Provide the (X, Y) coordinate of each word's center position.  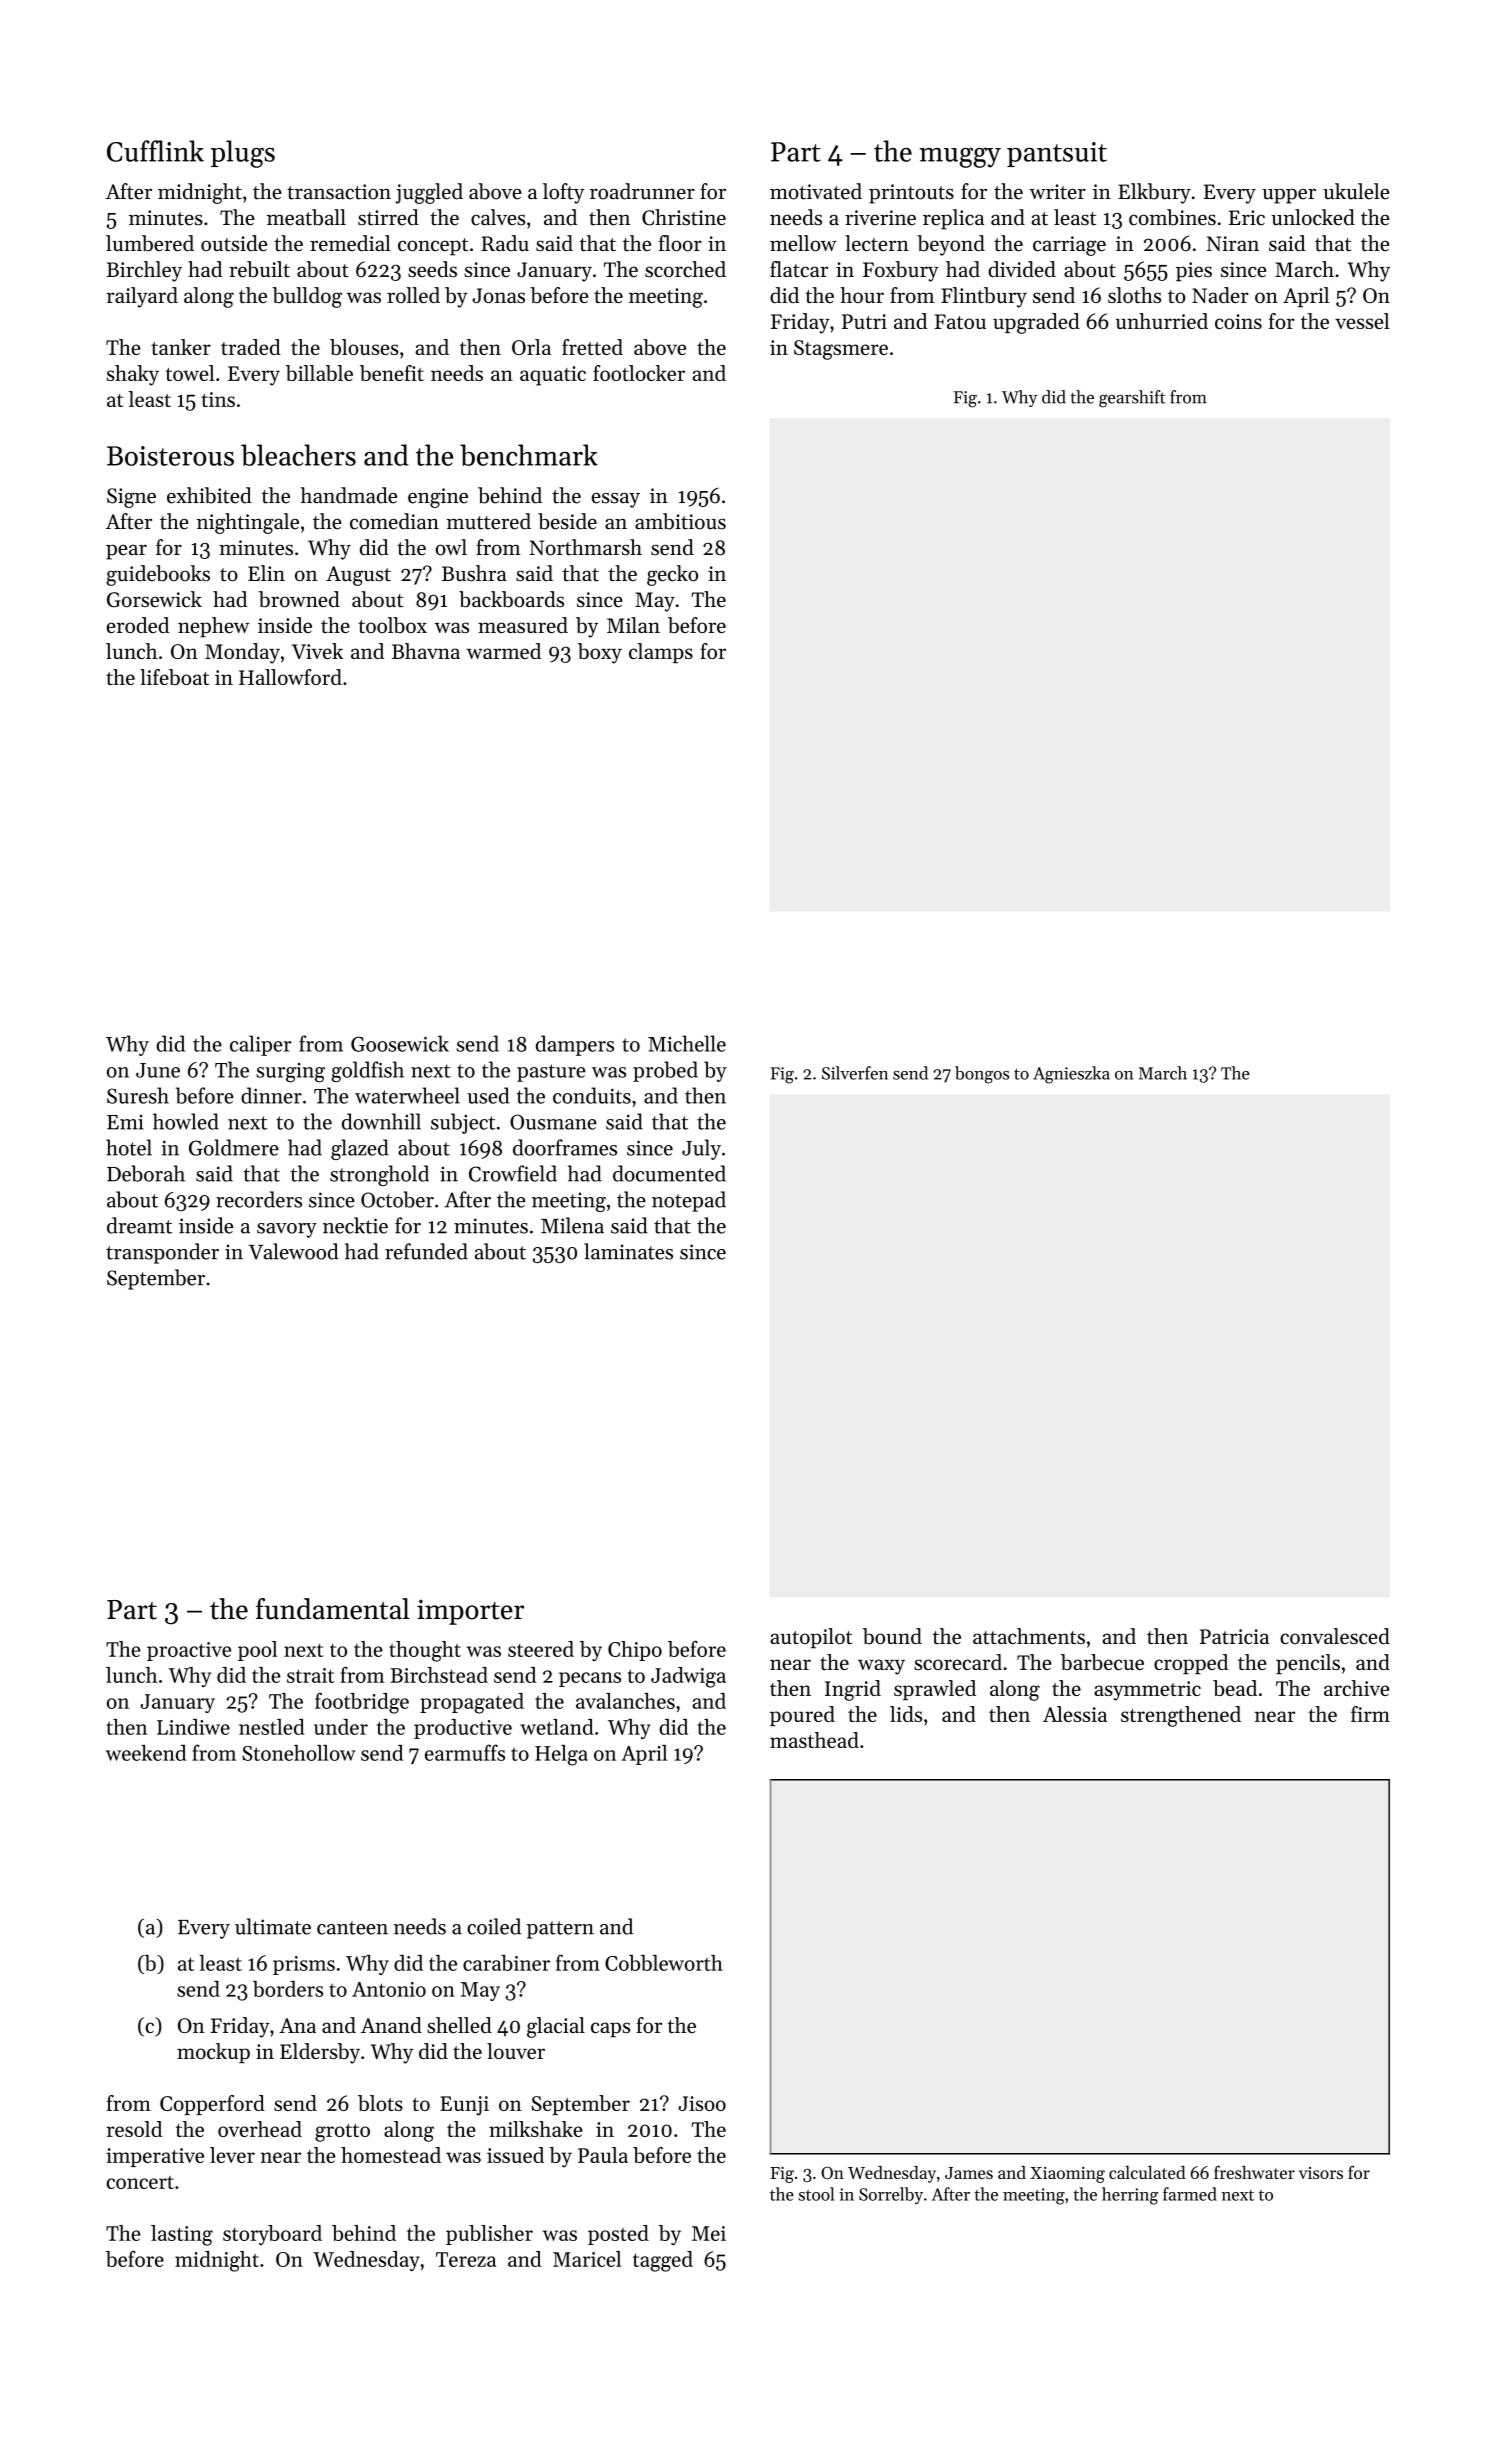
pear (126, 552)
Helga (561, 1755)
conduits (592, 1095)
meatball (306, 217)
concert (140, 2182)
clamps (661, 653)
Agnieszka (1071, 1075)
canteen (352, 1928)
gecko (672, 575)
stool (816, 2194)
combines (1172, 217)
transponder (162, 1253)
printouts (911, 194)
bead (1235, 1688)
